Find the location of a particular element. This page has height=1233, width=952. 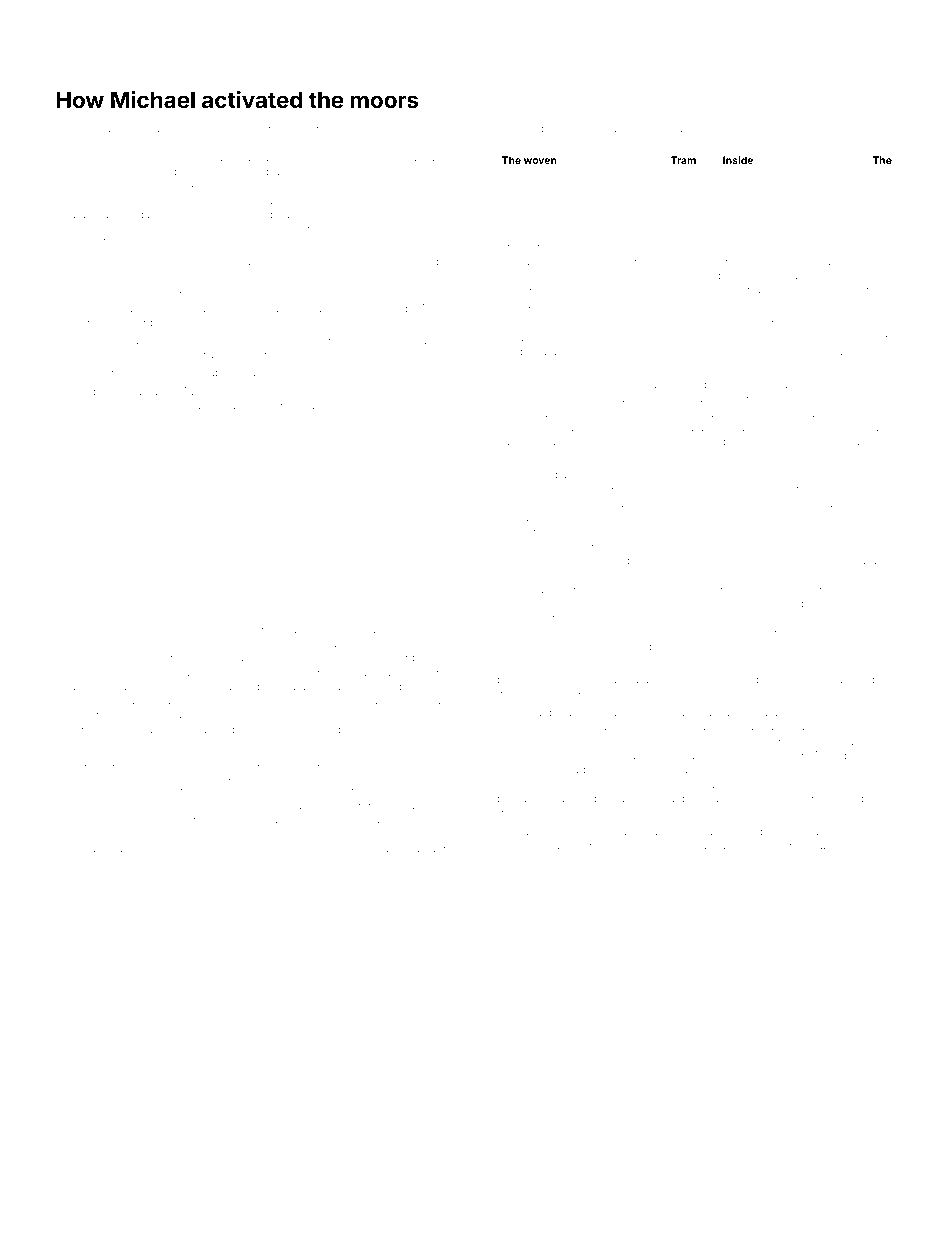

Turnstead is located at coordinates (113, 819).
